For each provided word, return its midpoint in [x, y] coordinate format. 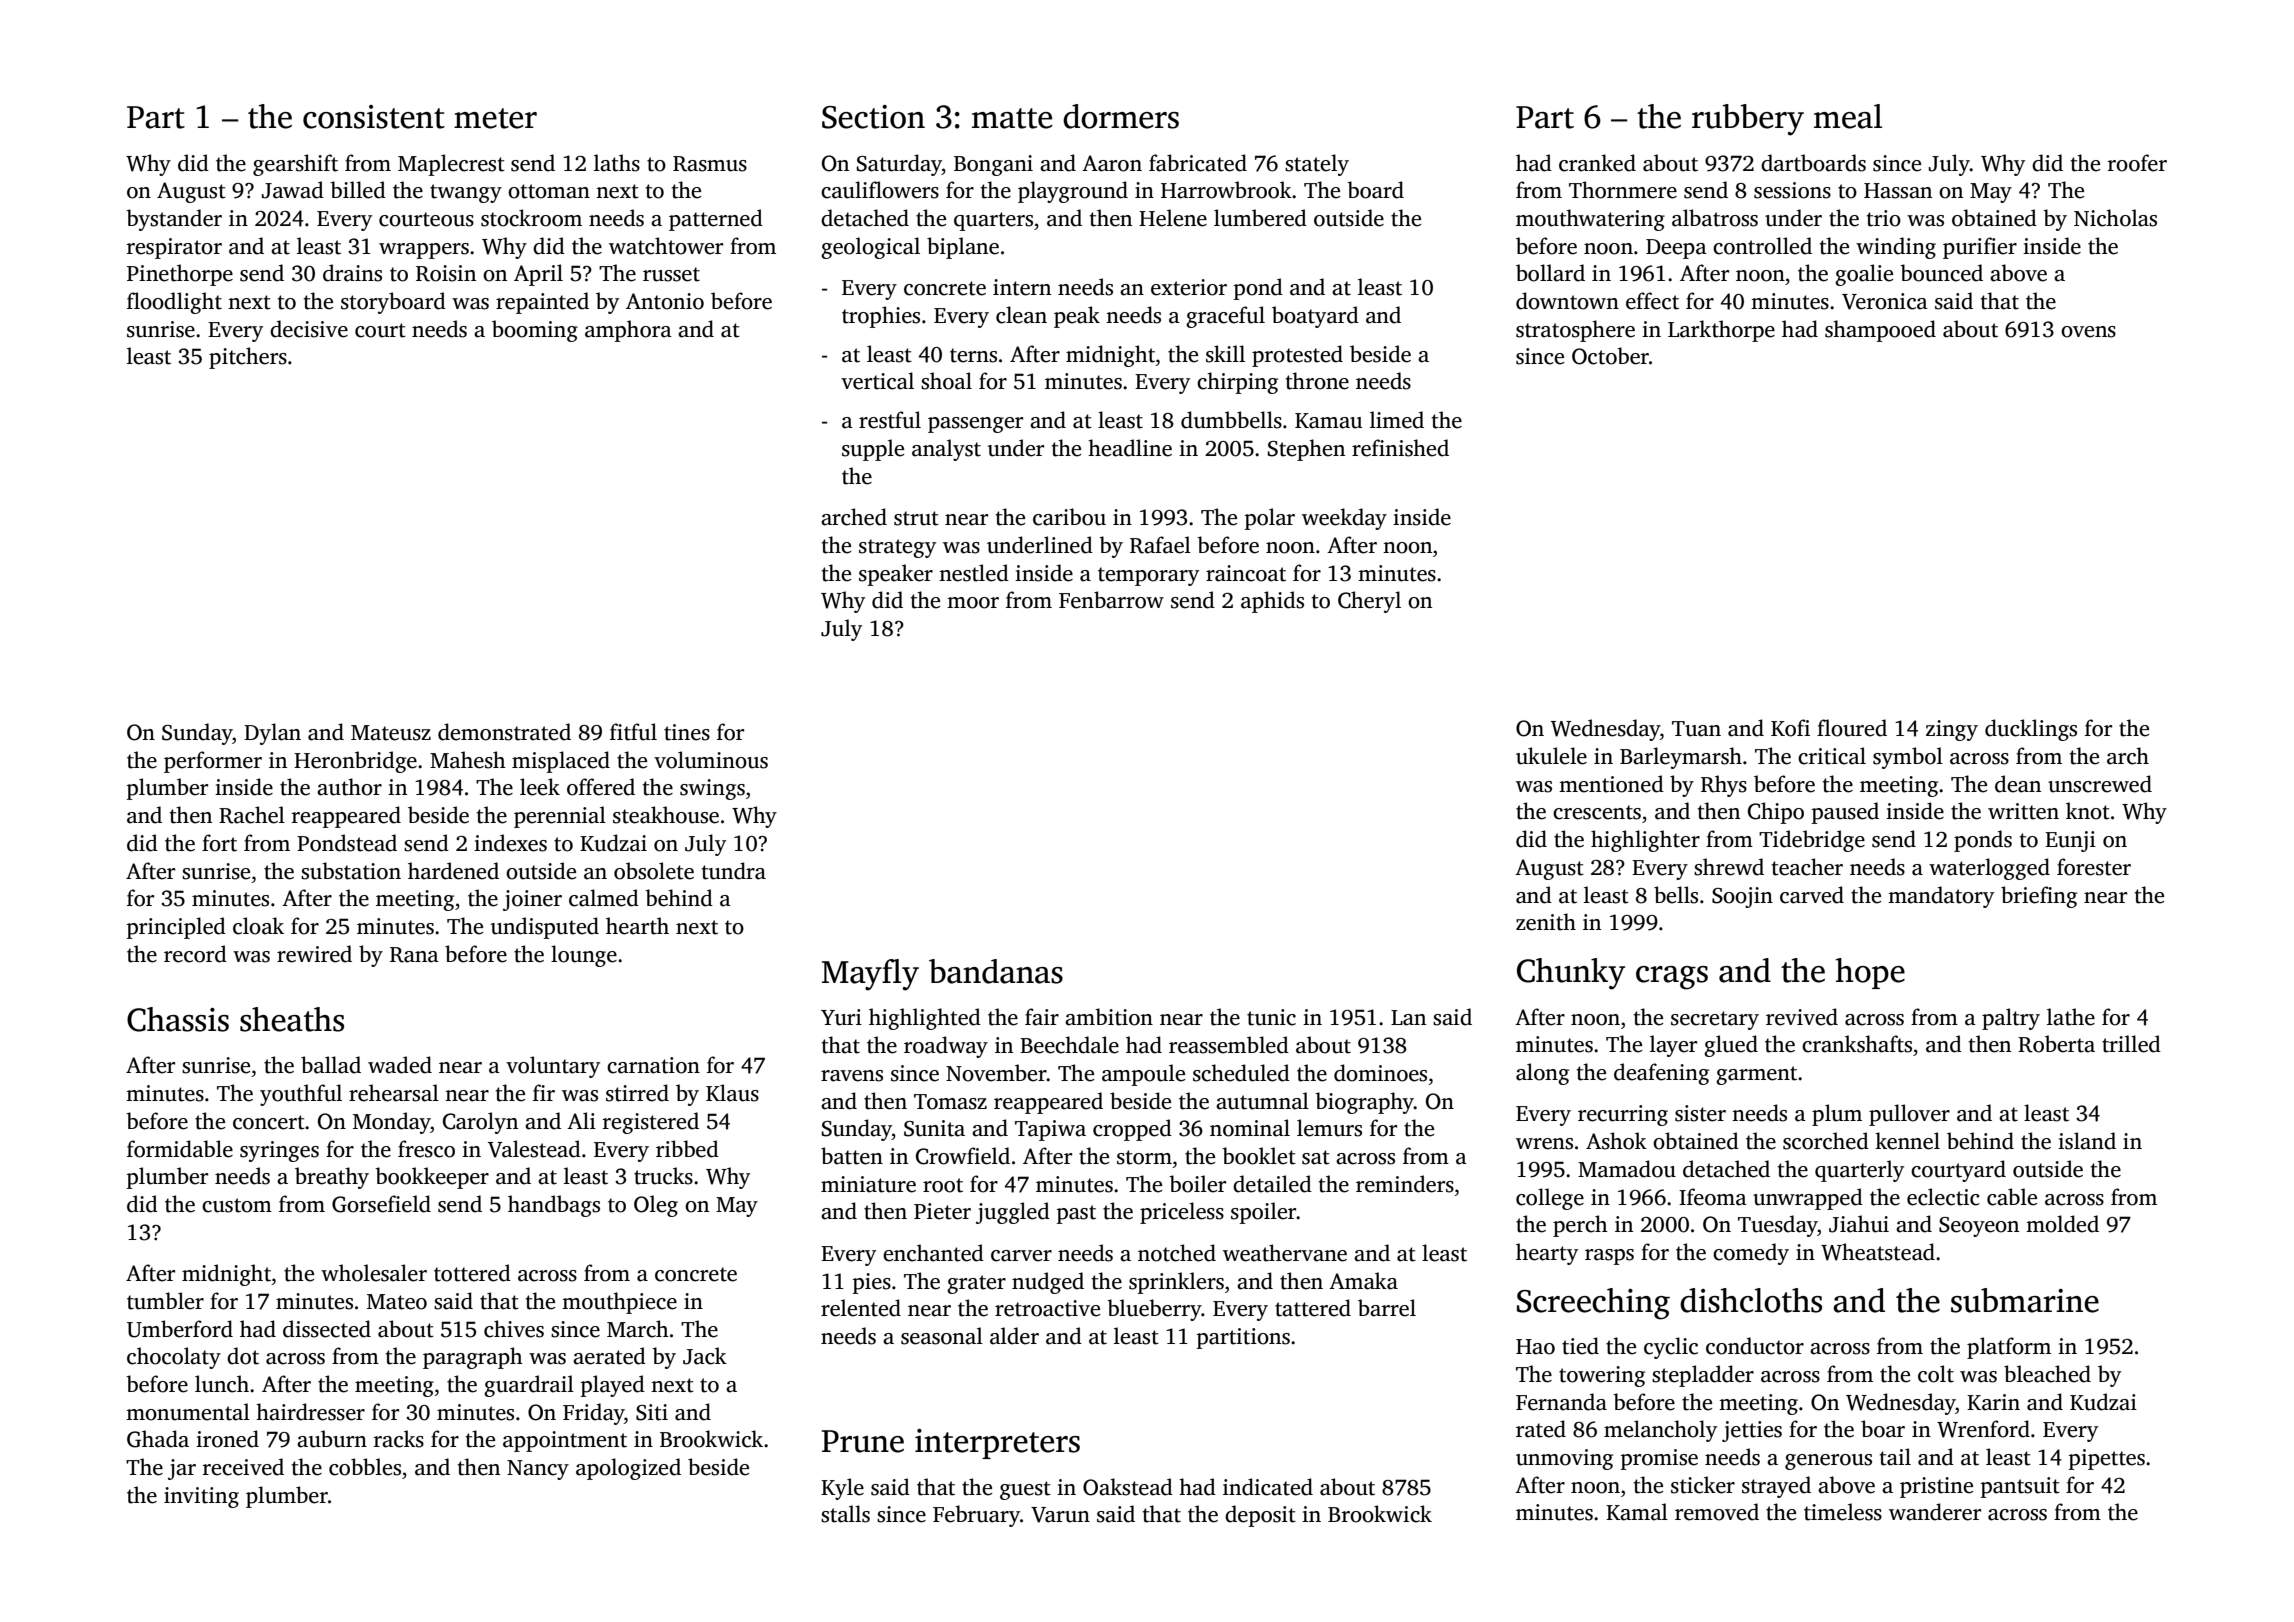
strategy [897, 548]
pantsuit [2020, 1487]
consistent [374, 117]
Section [873, 117]
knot [2088, 811]
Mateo [397, 1302]
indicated [1268, 1487]
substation [351, 871]
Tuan [1696, 729]
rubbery [1748, 120]
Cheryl [1369, 602]
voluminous [711, 760]
